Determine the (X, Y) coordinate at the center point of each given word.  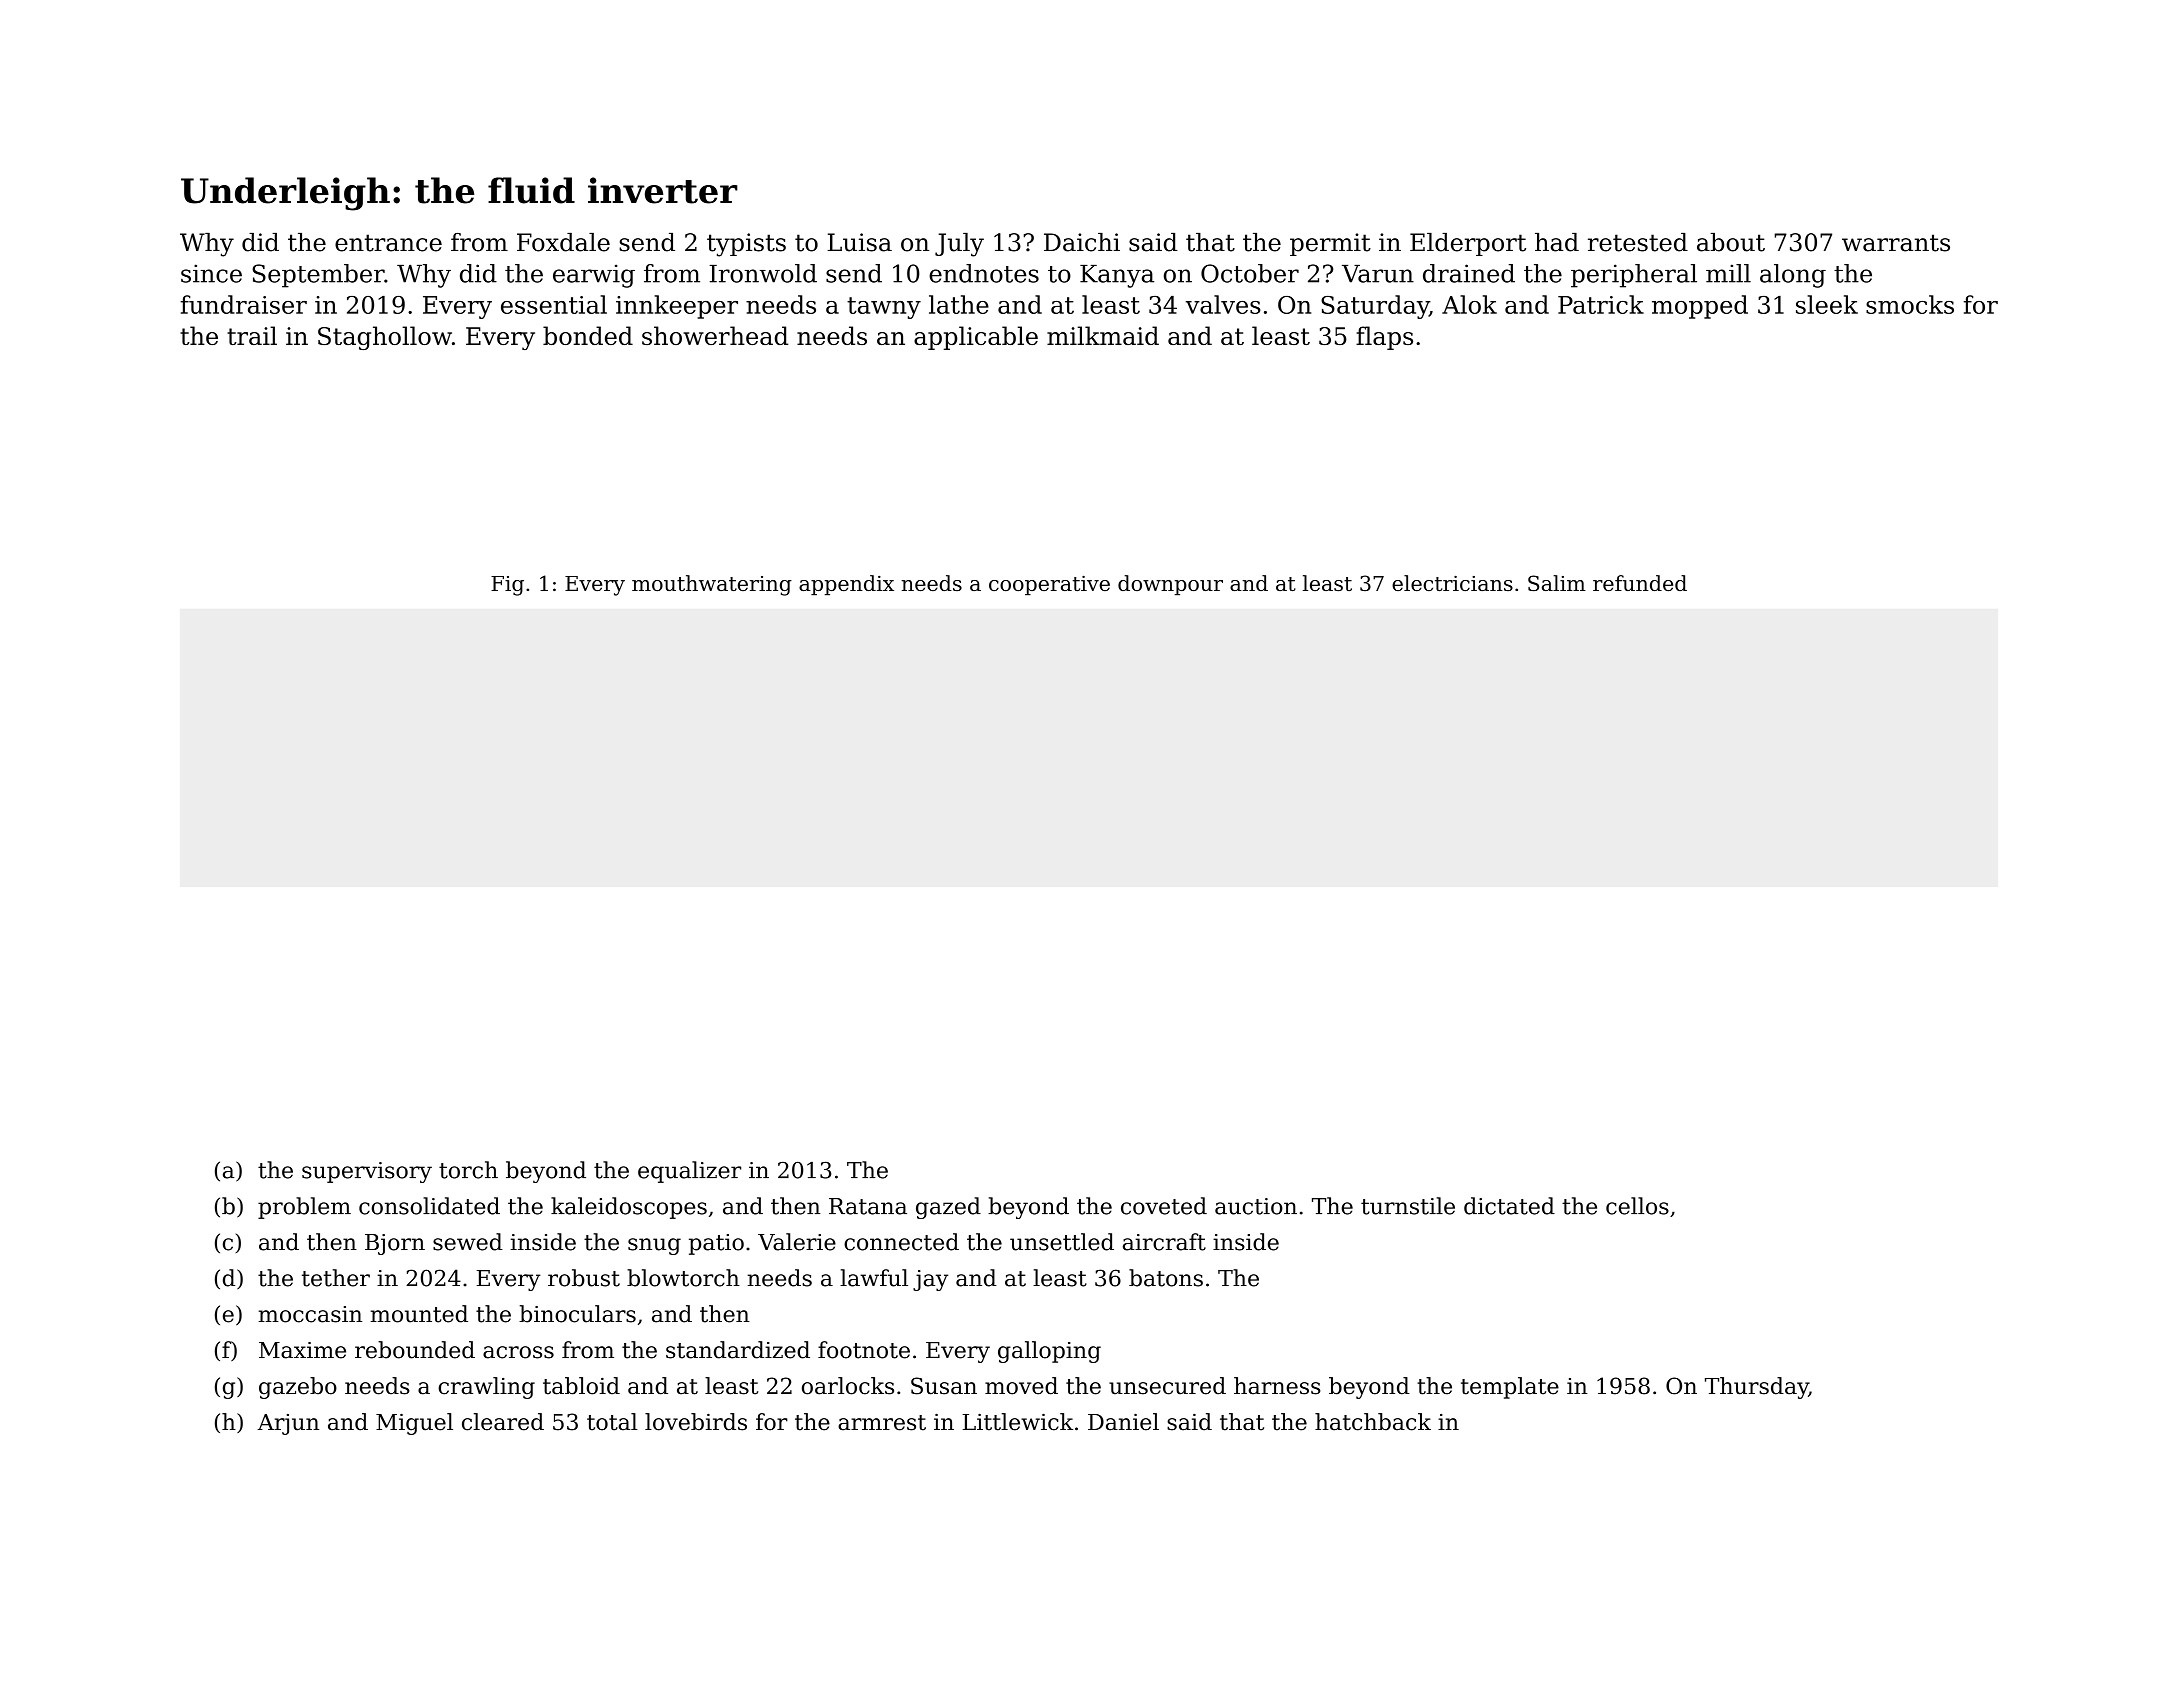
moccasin (310, 1314)
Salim (1557, 583)
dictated (1509, 1206)
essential (554, 304)
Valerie (797, 1242)
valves (1223, 304)
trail (252, 335)
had (1557, 242)
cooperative (1049, 585)
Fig (507, 586)
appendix (846, 585)
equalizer (689, 1172)
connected (901, 1242)
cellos (1637, 1206)
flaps (1384, 338)
